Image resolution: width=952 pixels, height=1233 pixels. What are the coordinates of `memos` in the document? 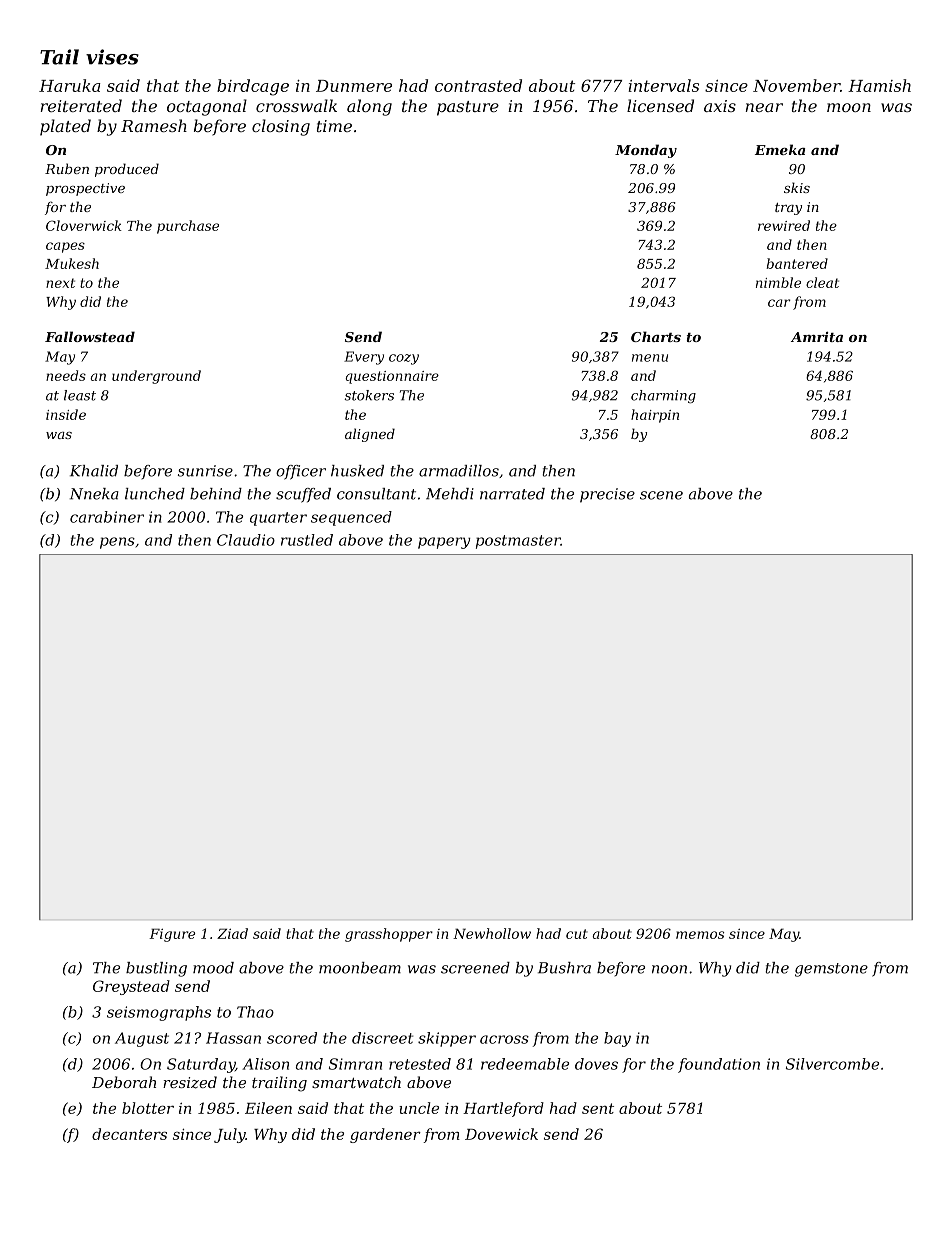 It's located at (700, 935).
